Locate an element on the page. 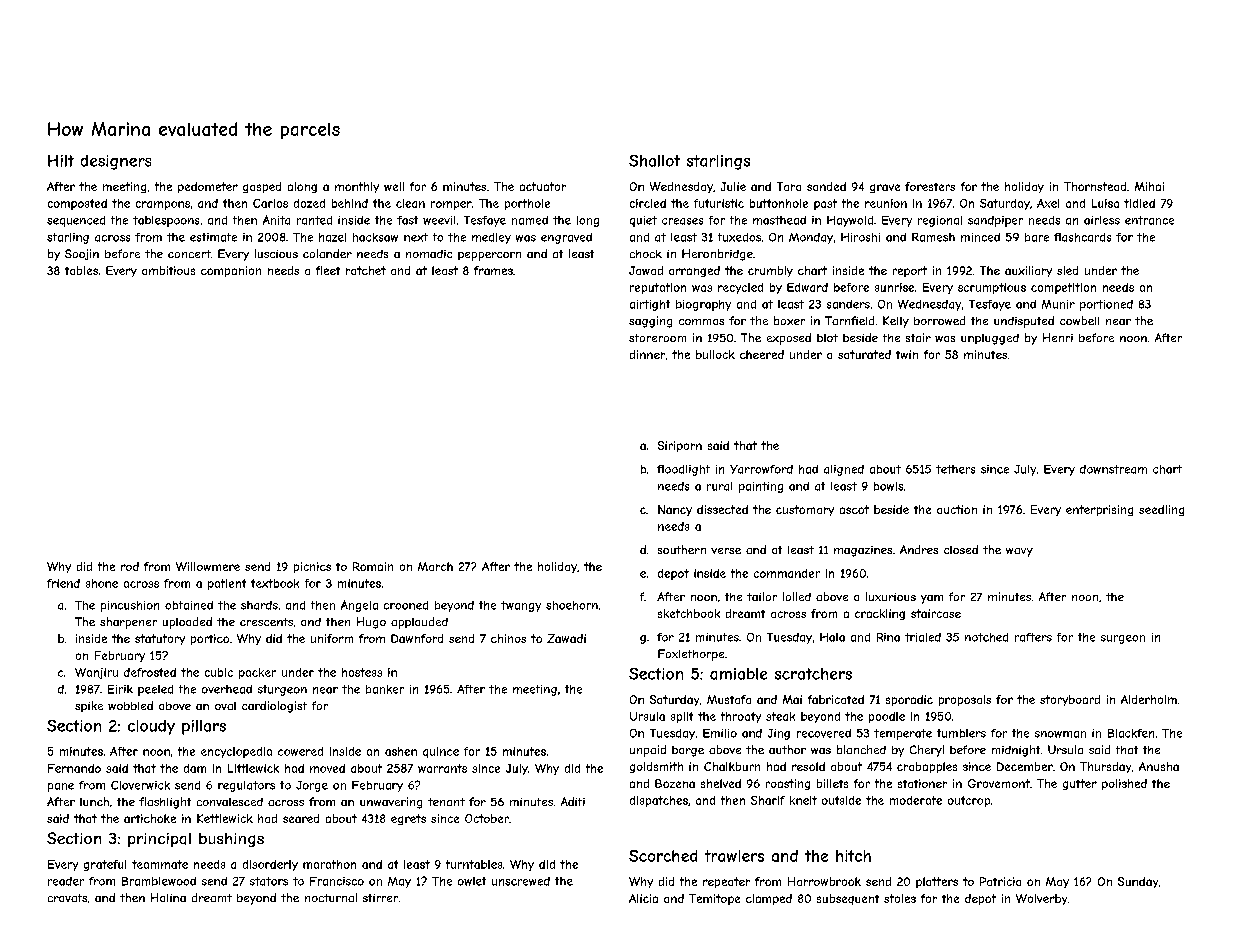 The image size is (1233, 952). foresters is located at coordinates (930, 186).
